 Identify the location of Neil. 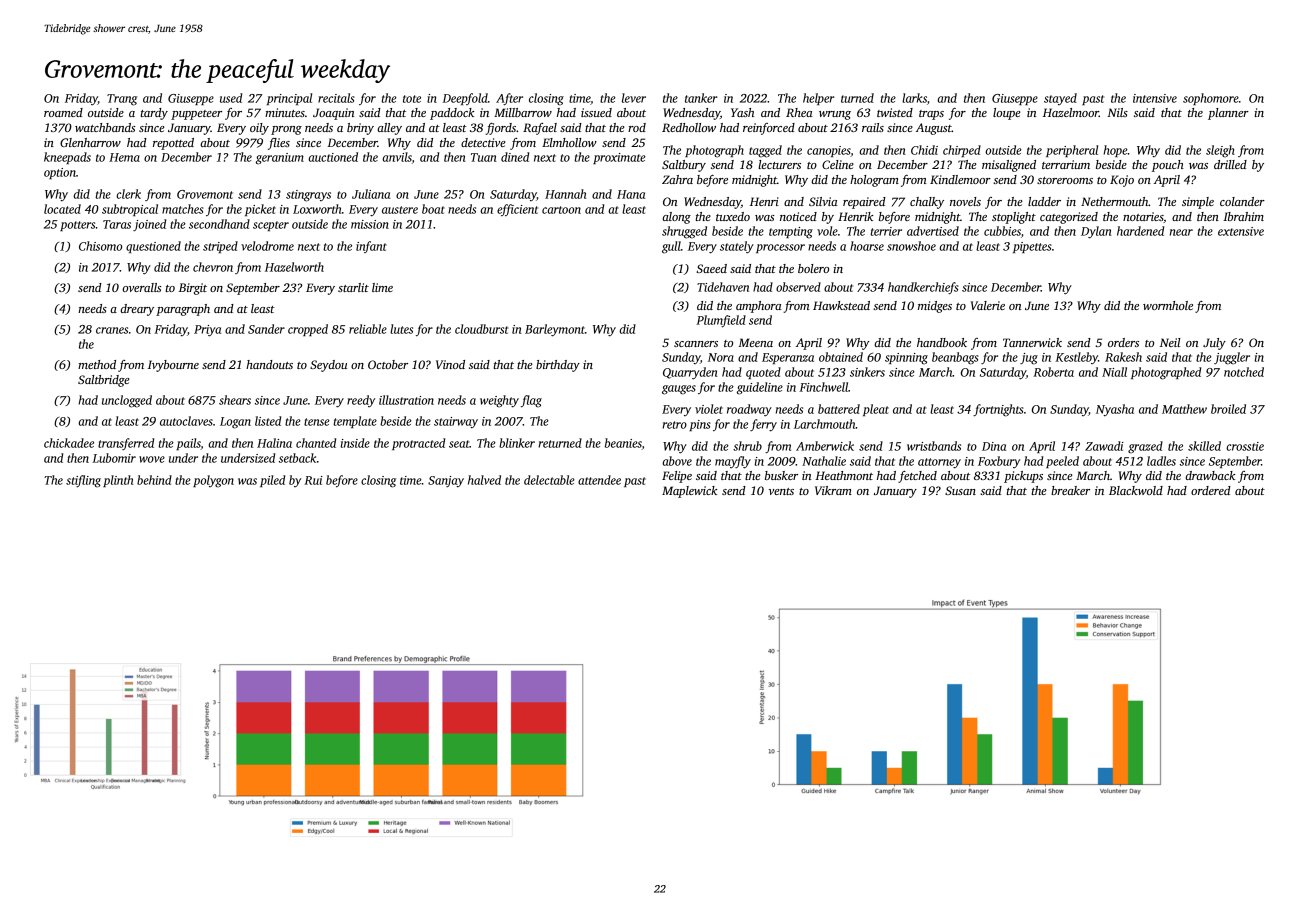
(1170, 342).
